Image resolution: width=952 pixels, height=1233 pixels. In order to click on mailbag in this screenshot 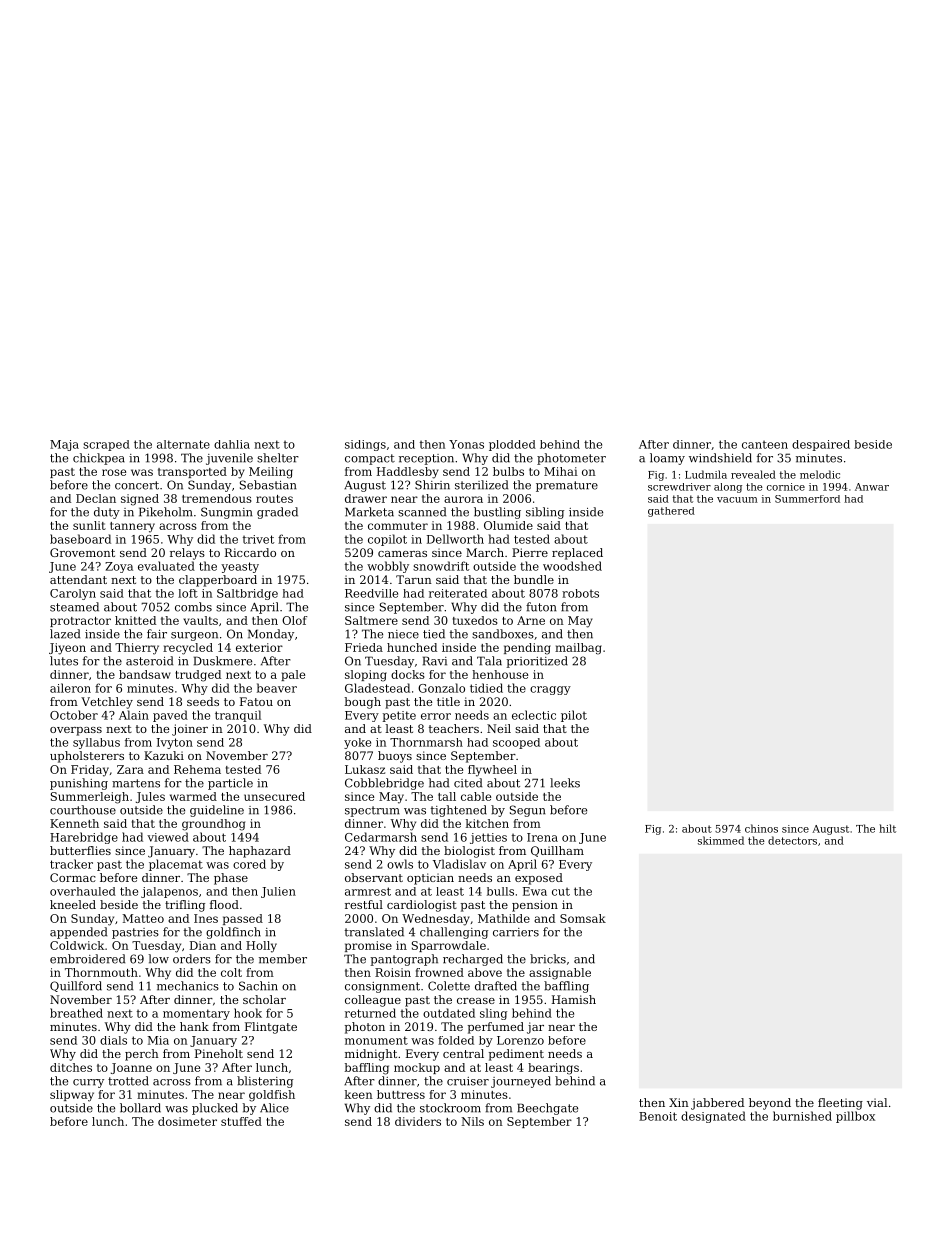, I will do `click(578, 649)`.
